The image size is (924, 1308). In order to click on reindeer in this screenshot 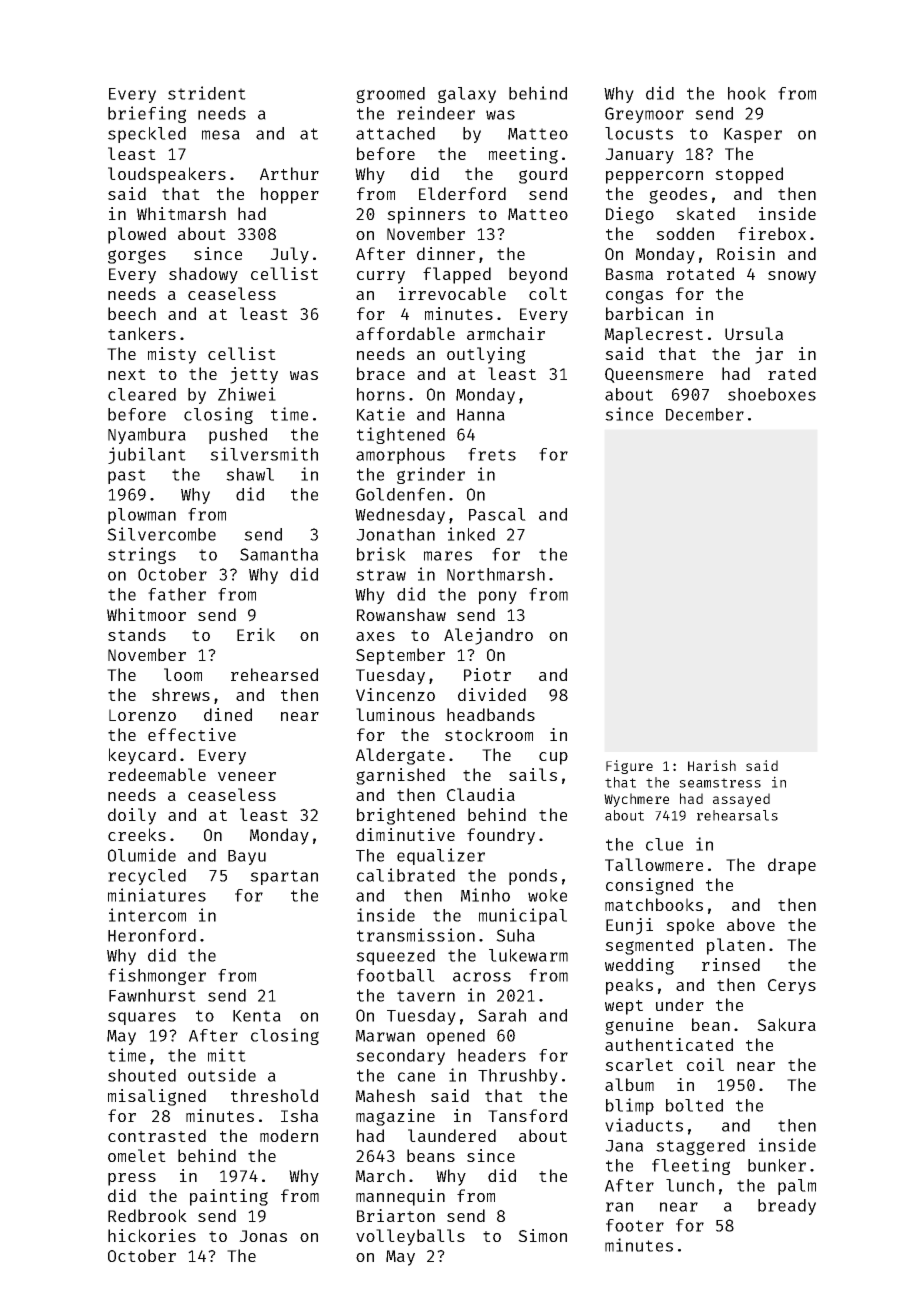, I will do `click(436, 113)`.
